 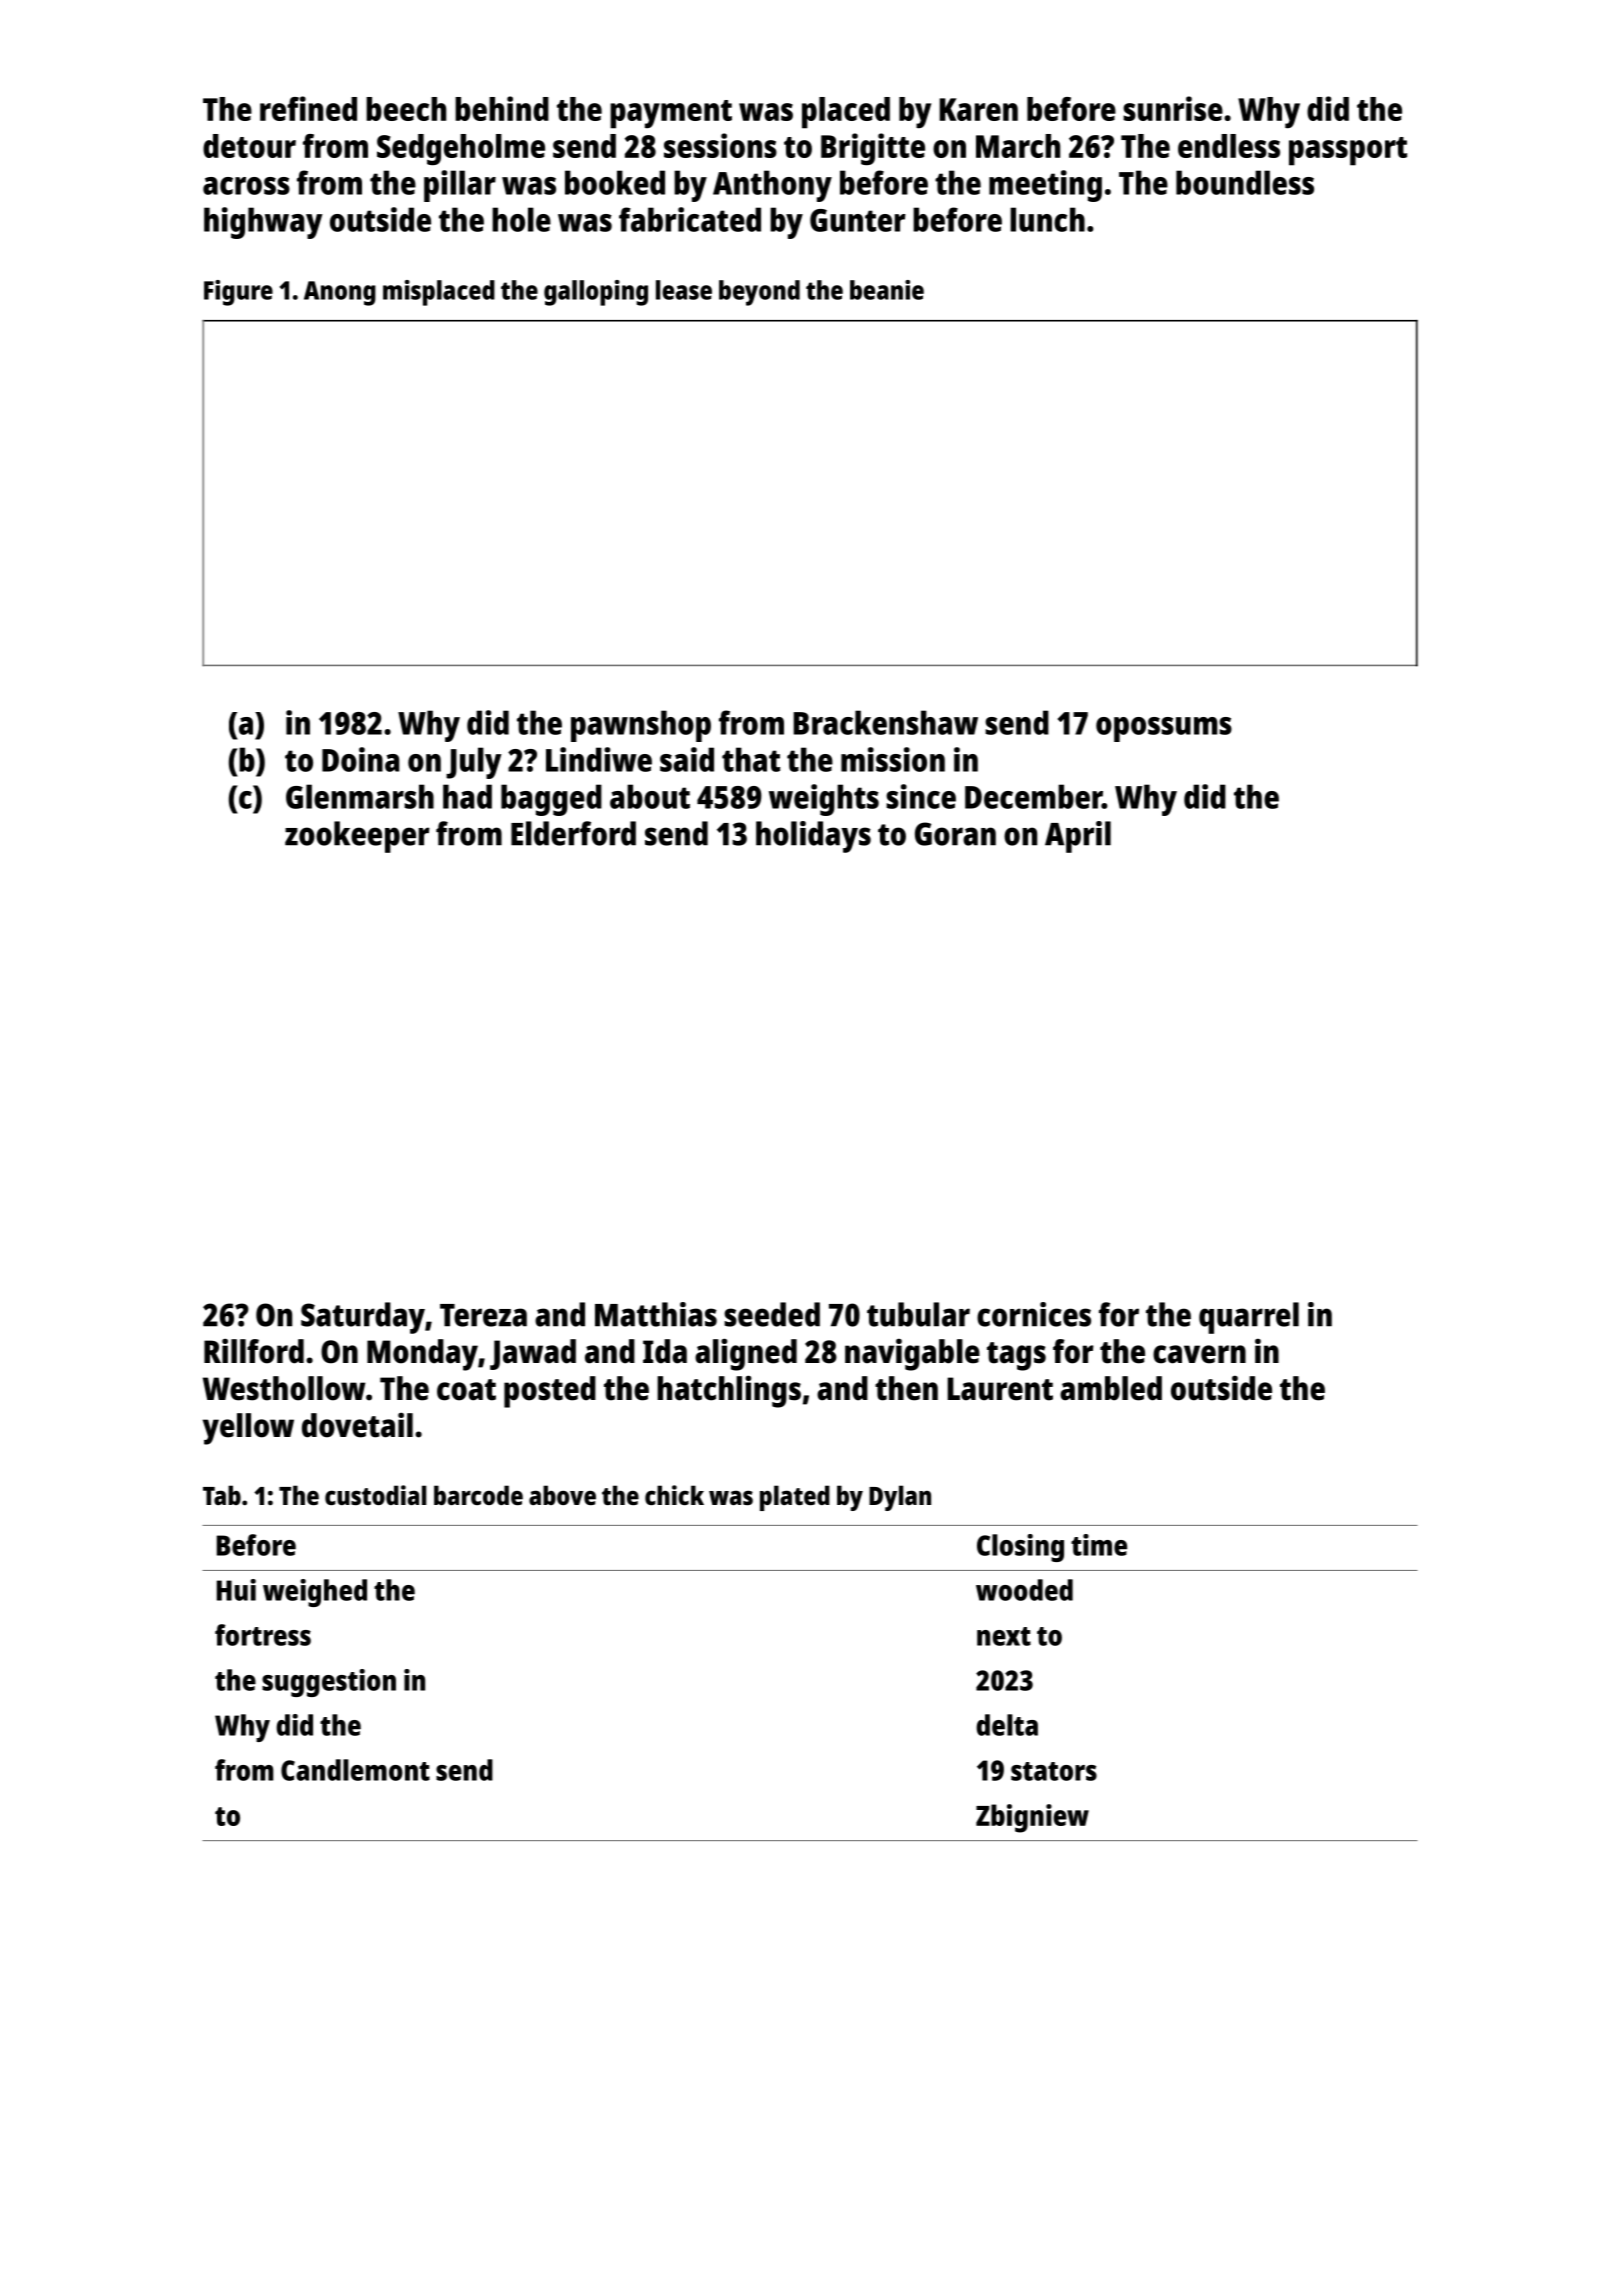 I want to click on boundless, so click(x=1245, y=182).
